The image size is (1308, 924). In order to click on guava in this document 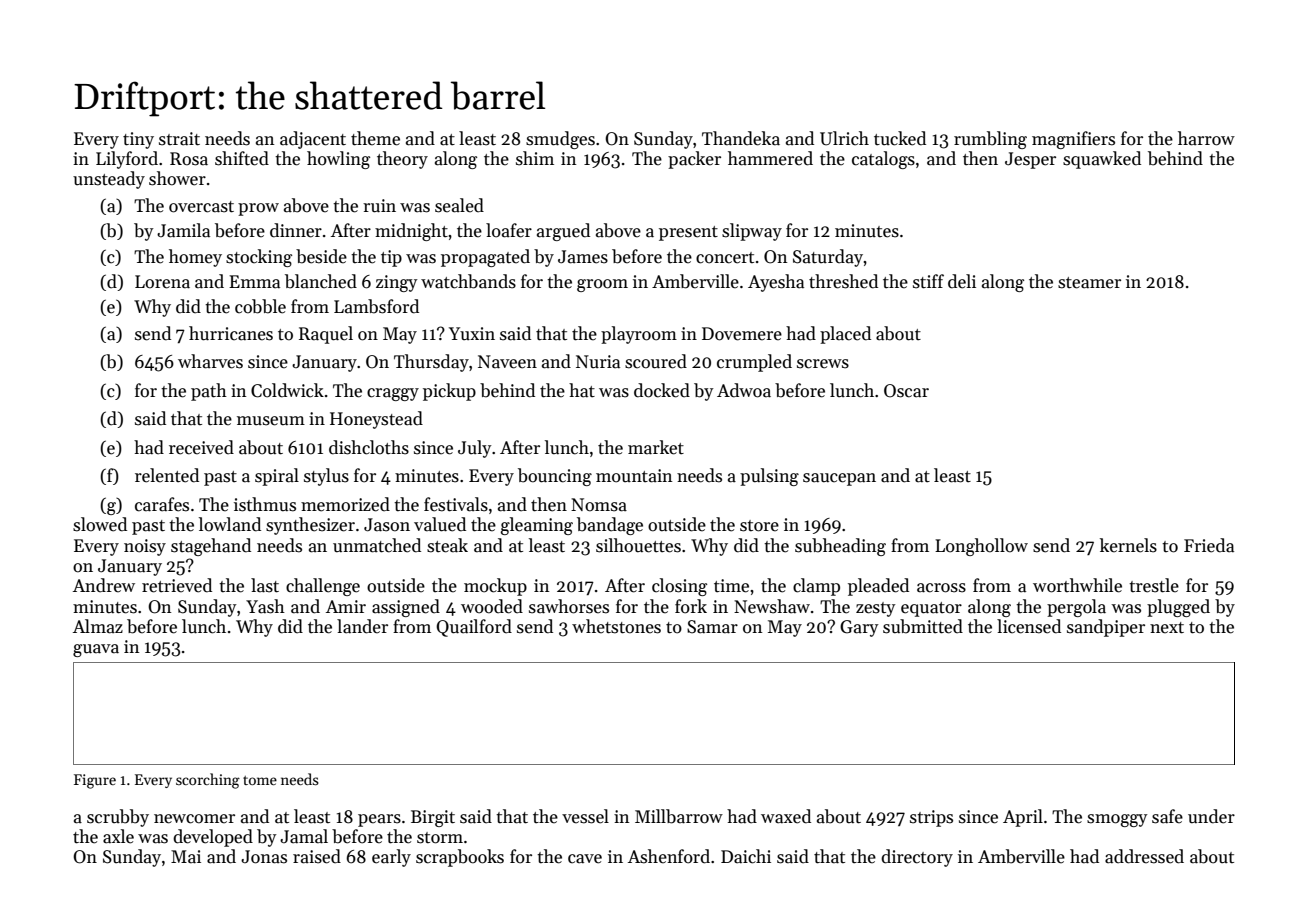, I will do `click(96, 650)`.
